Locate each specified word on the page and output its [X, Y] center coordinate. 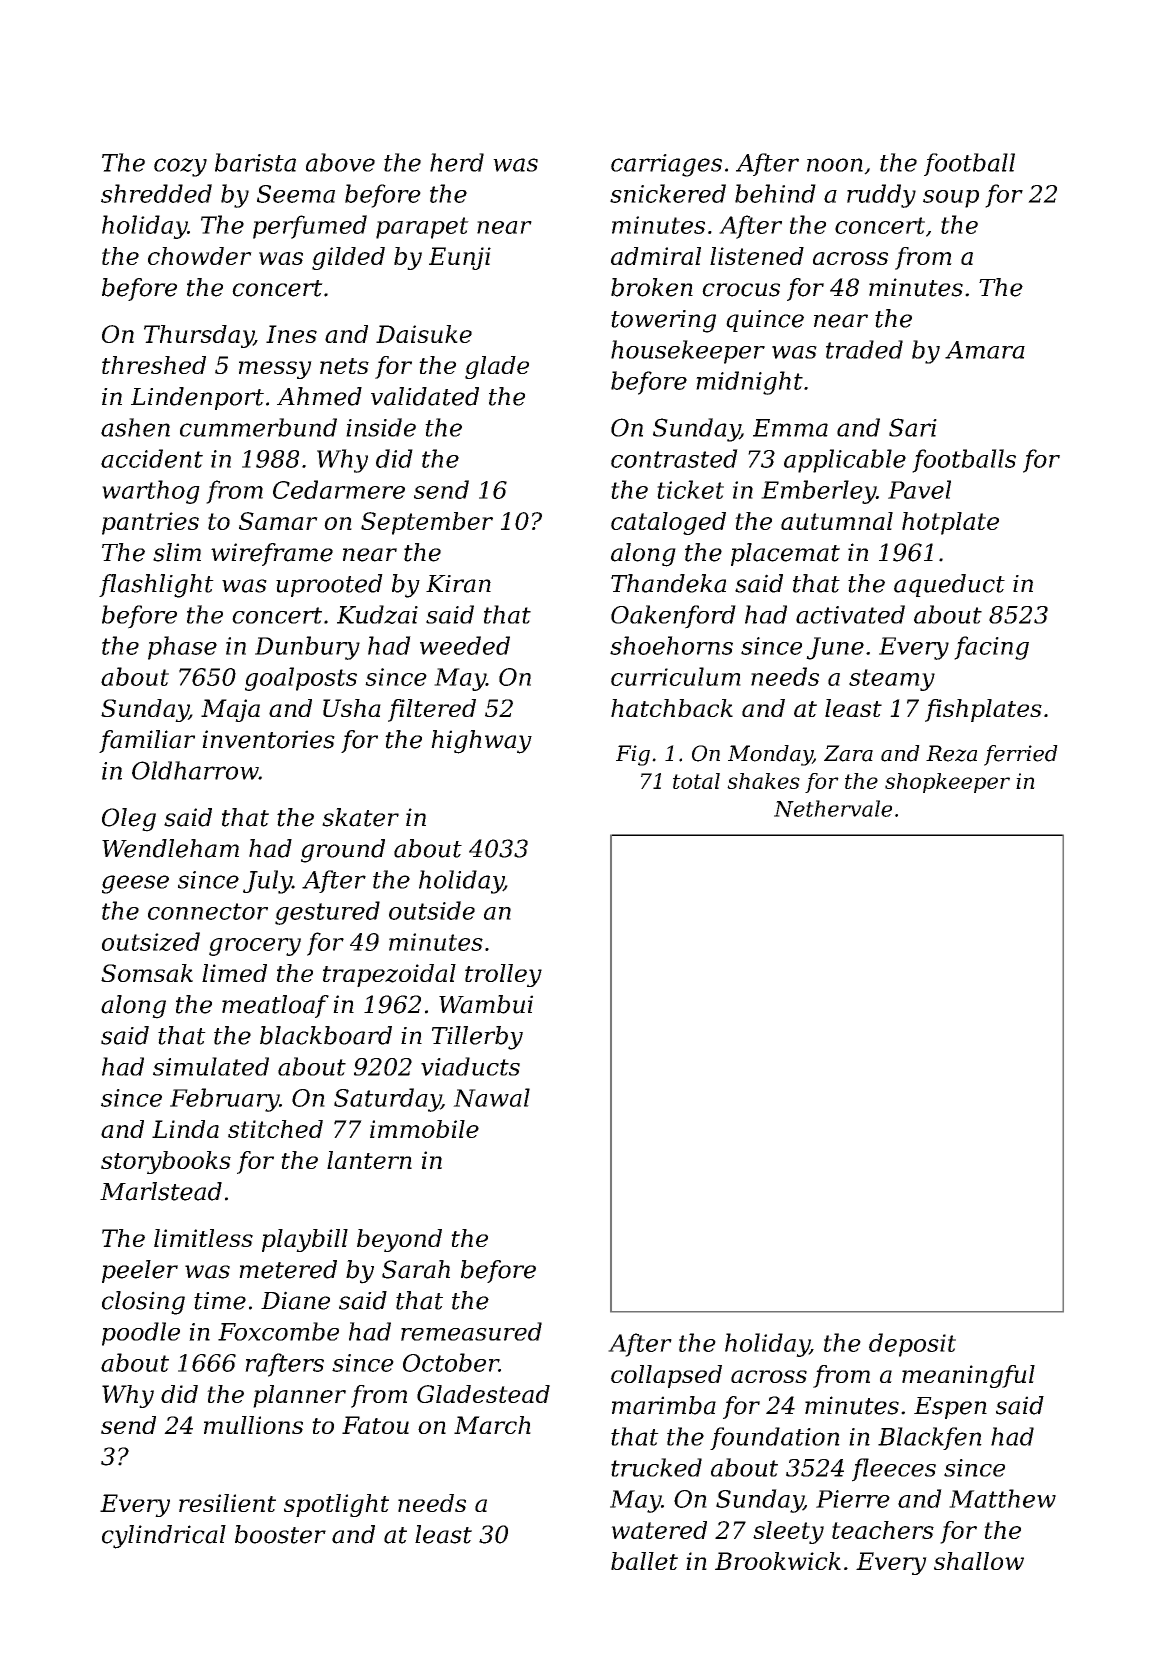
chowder [200, 256]
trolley [503, 975]
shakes [763, 781]
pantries [150, 523]
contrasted [674, 458]
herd [457, 162]
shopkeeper [947, 783]
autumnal [837, 521]
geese [135, 884]
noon [835, 165]
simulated [211, 1066]
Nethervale [833, 808]
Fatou [375, 1425]
